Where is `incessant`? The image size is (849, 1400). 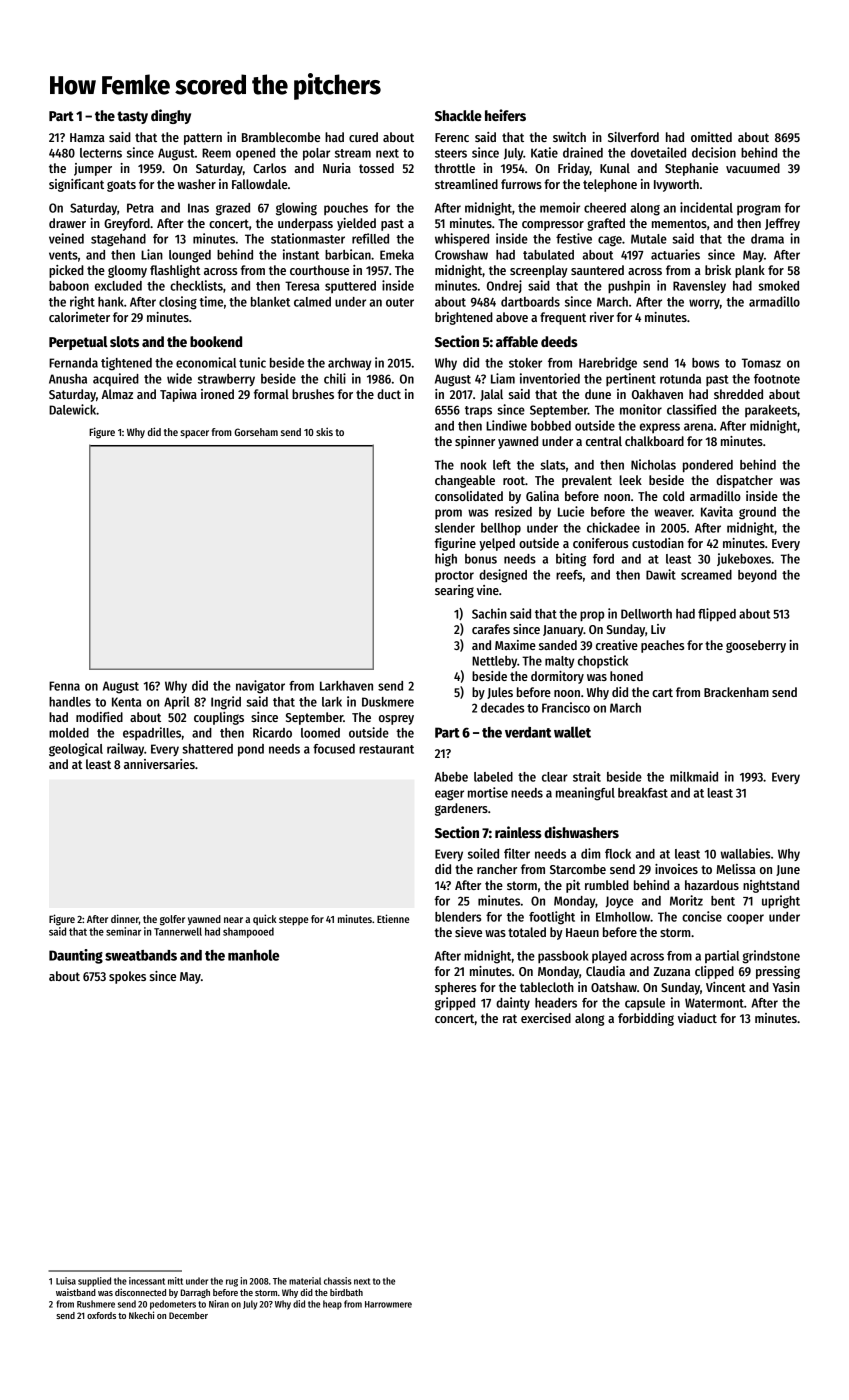
incessant is located at coordinates (147, 1281).
